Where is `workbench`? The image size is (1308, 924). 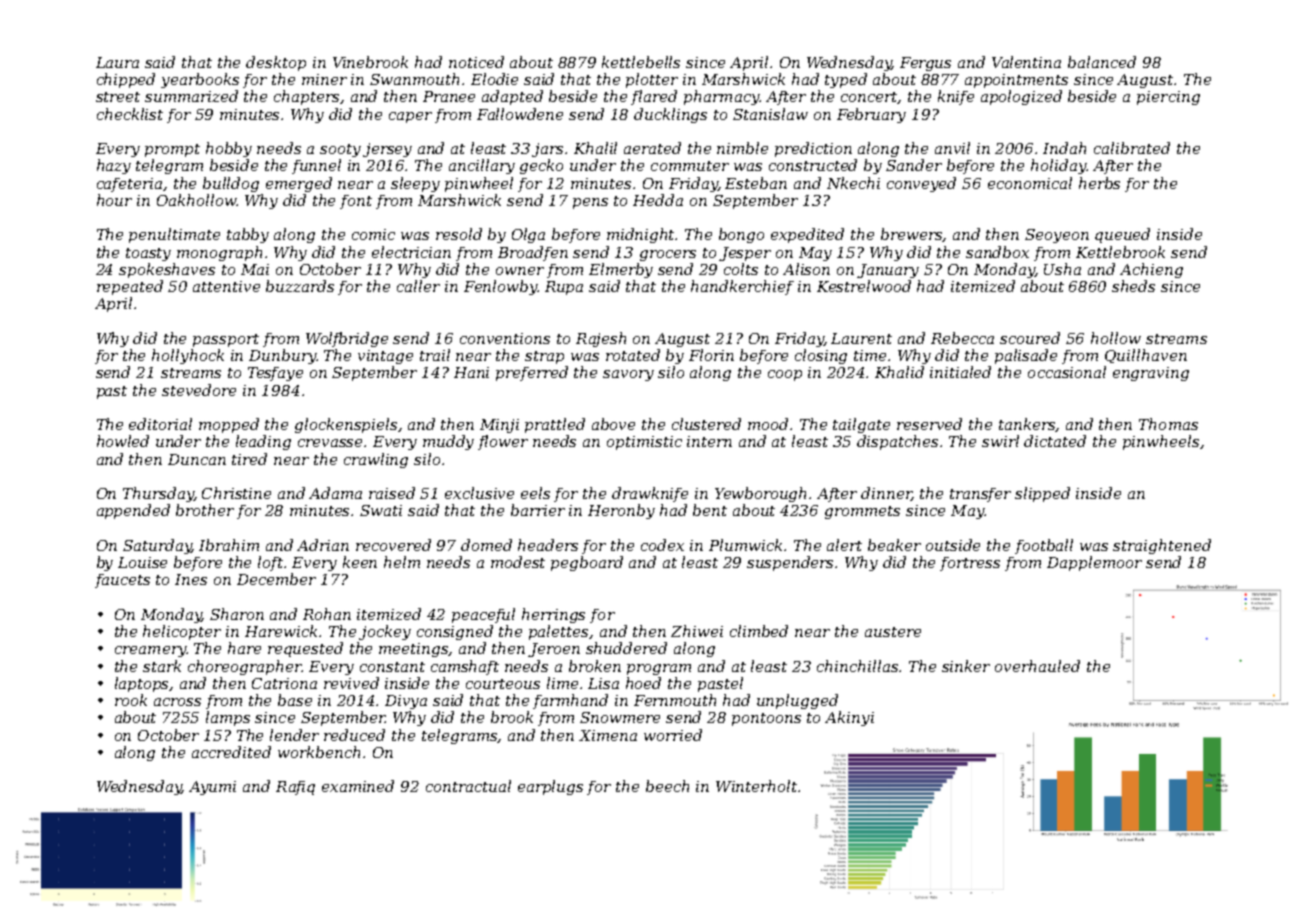
workbench is located at coordinates (319, 752).
